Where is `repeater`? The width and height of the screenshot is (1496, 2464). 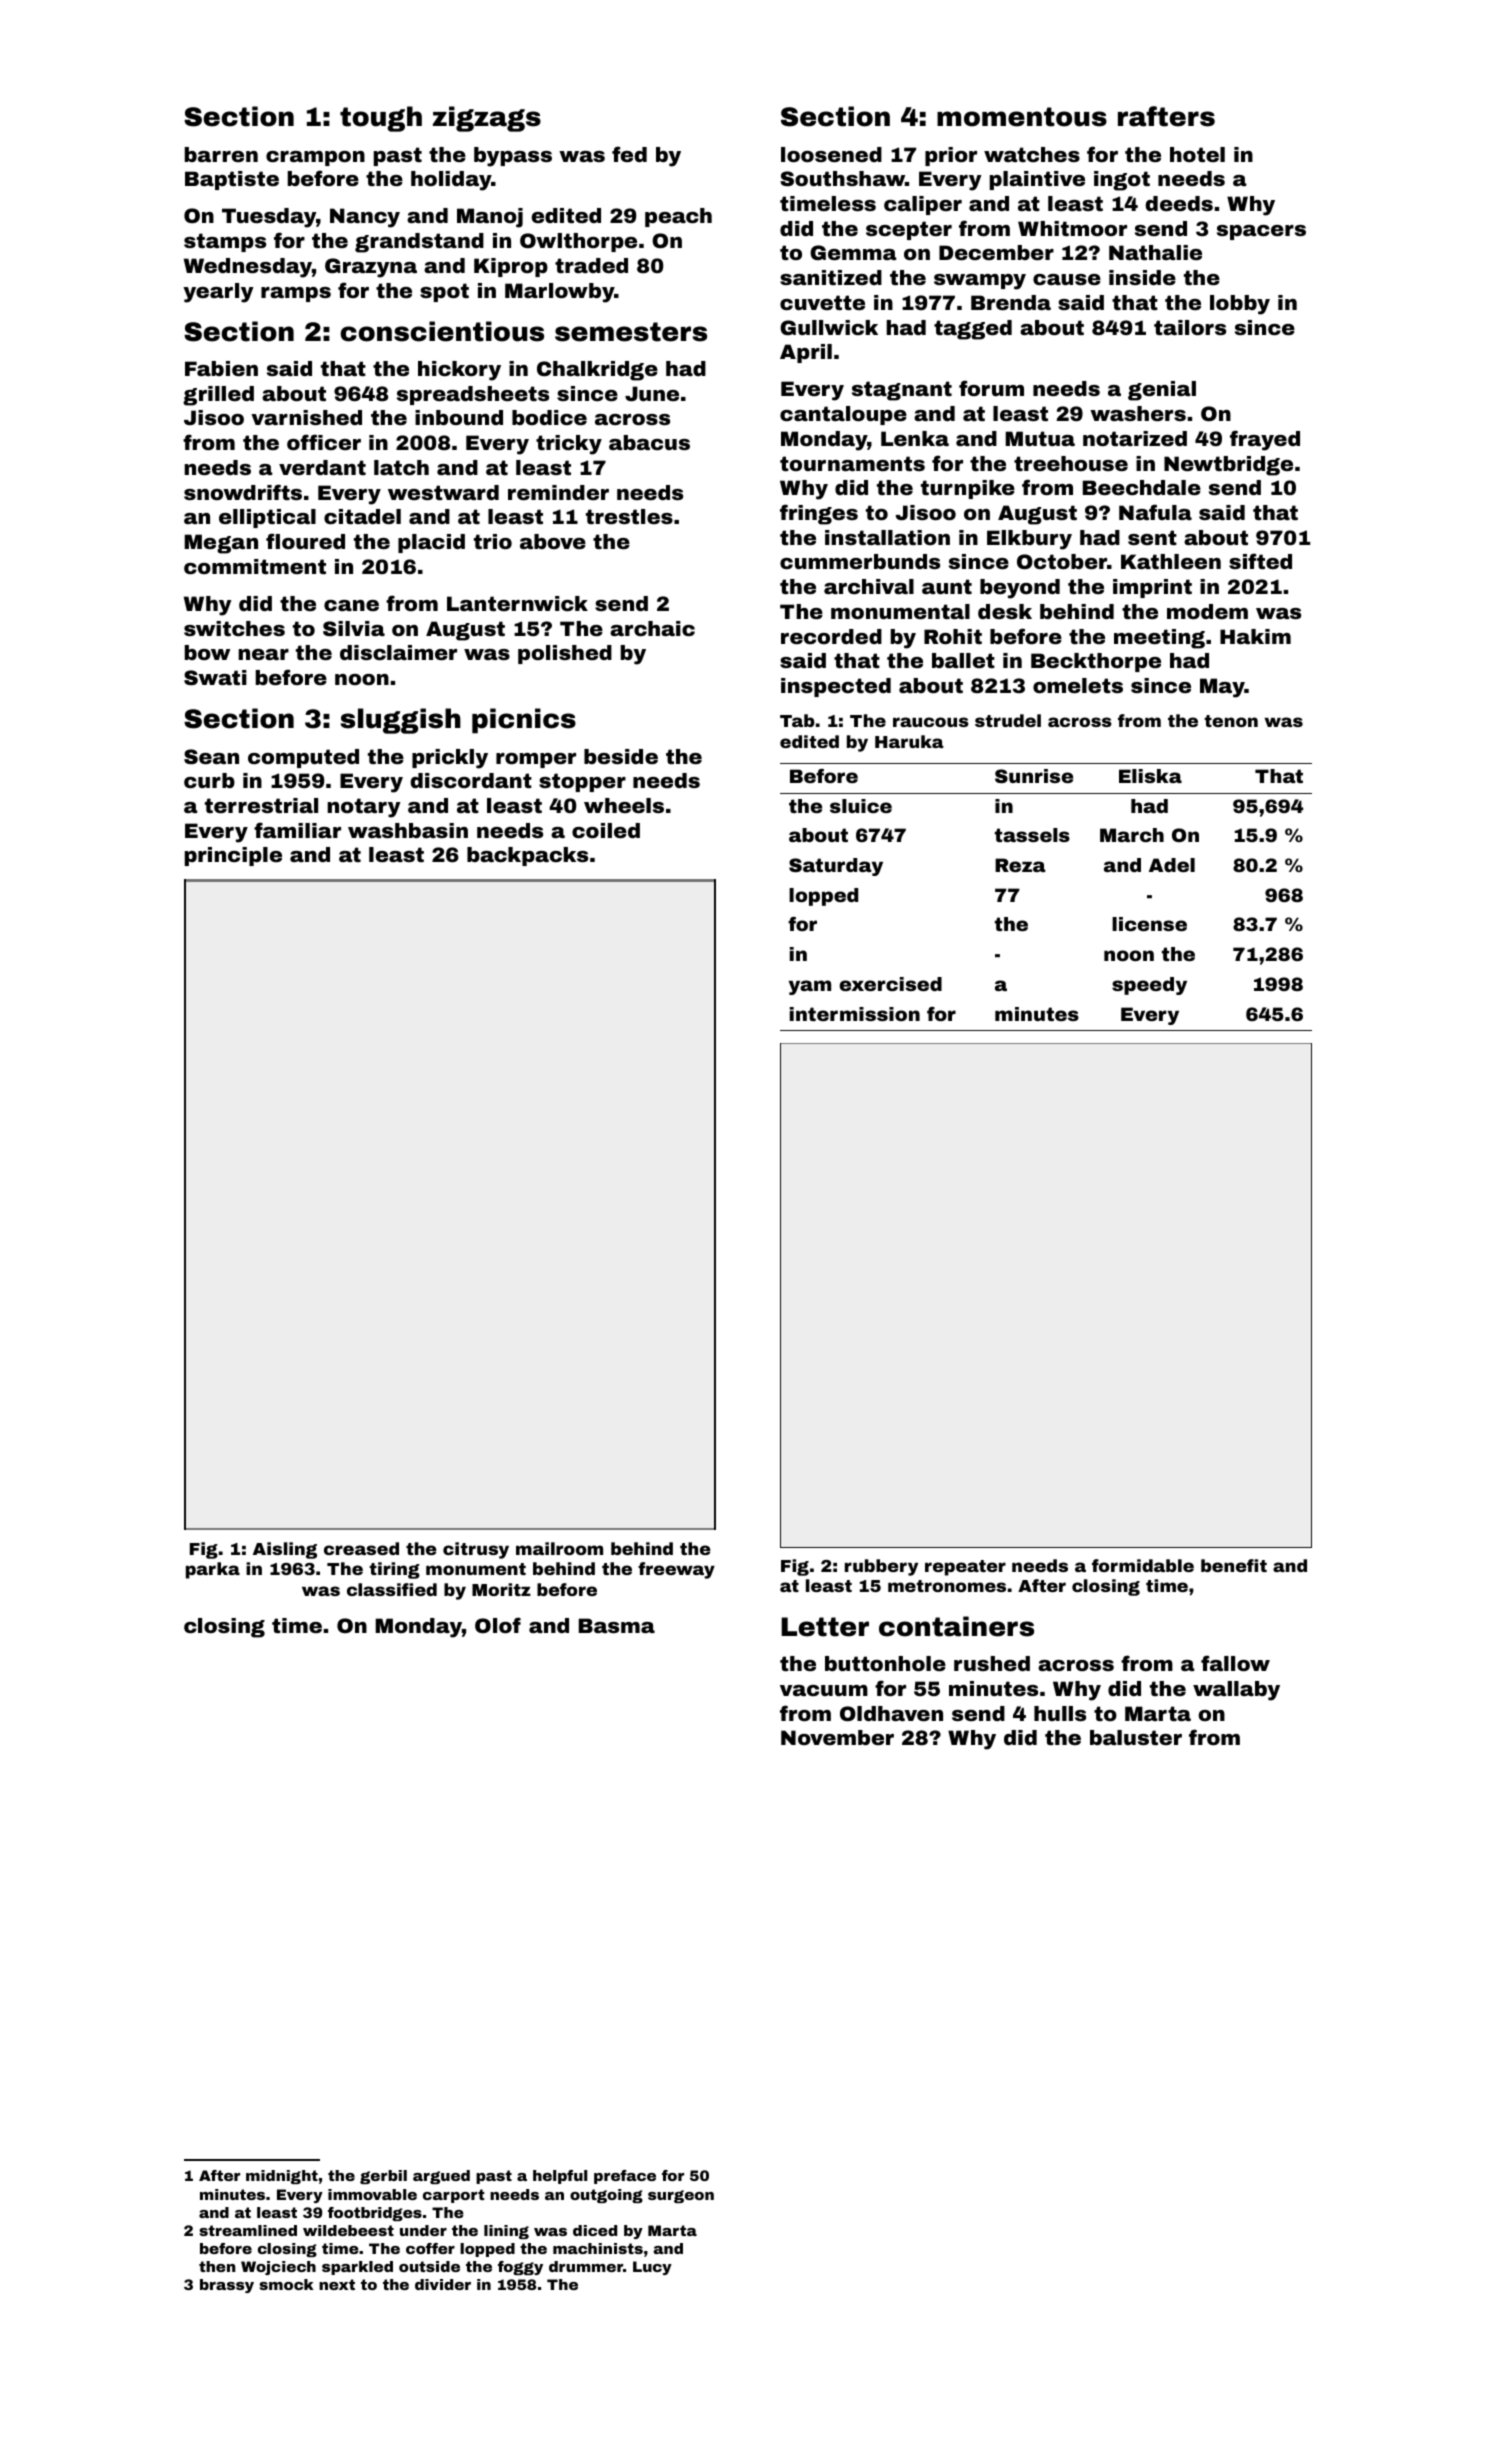
repeater is located at coordinates (965, 1568).
